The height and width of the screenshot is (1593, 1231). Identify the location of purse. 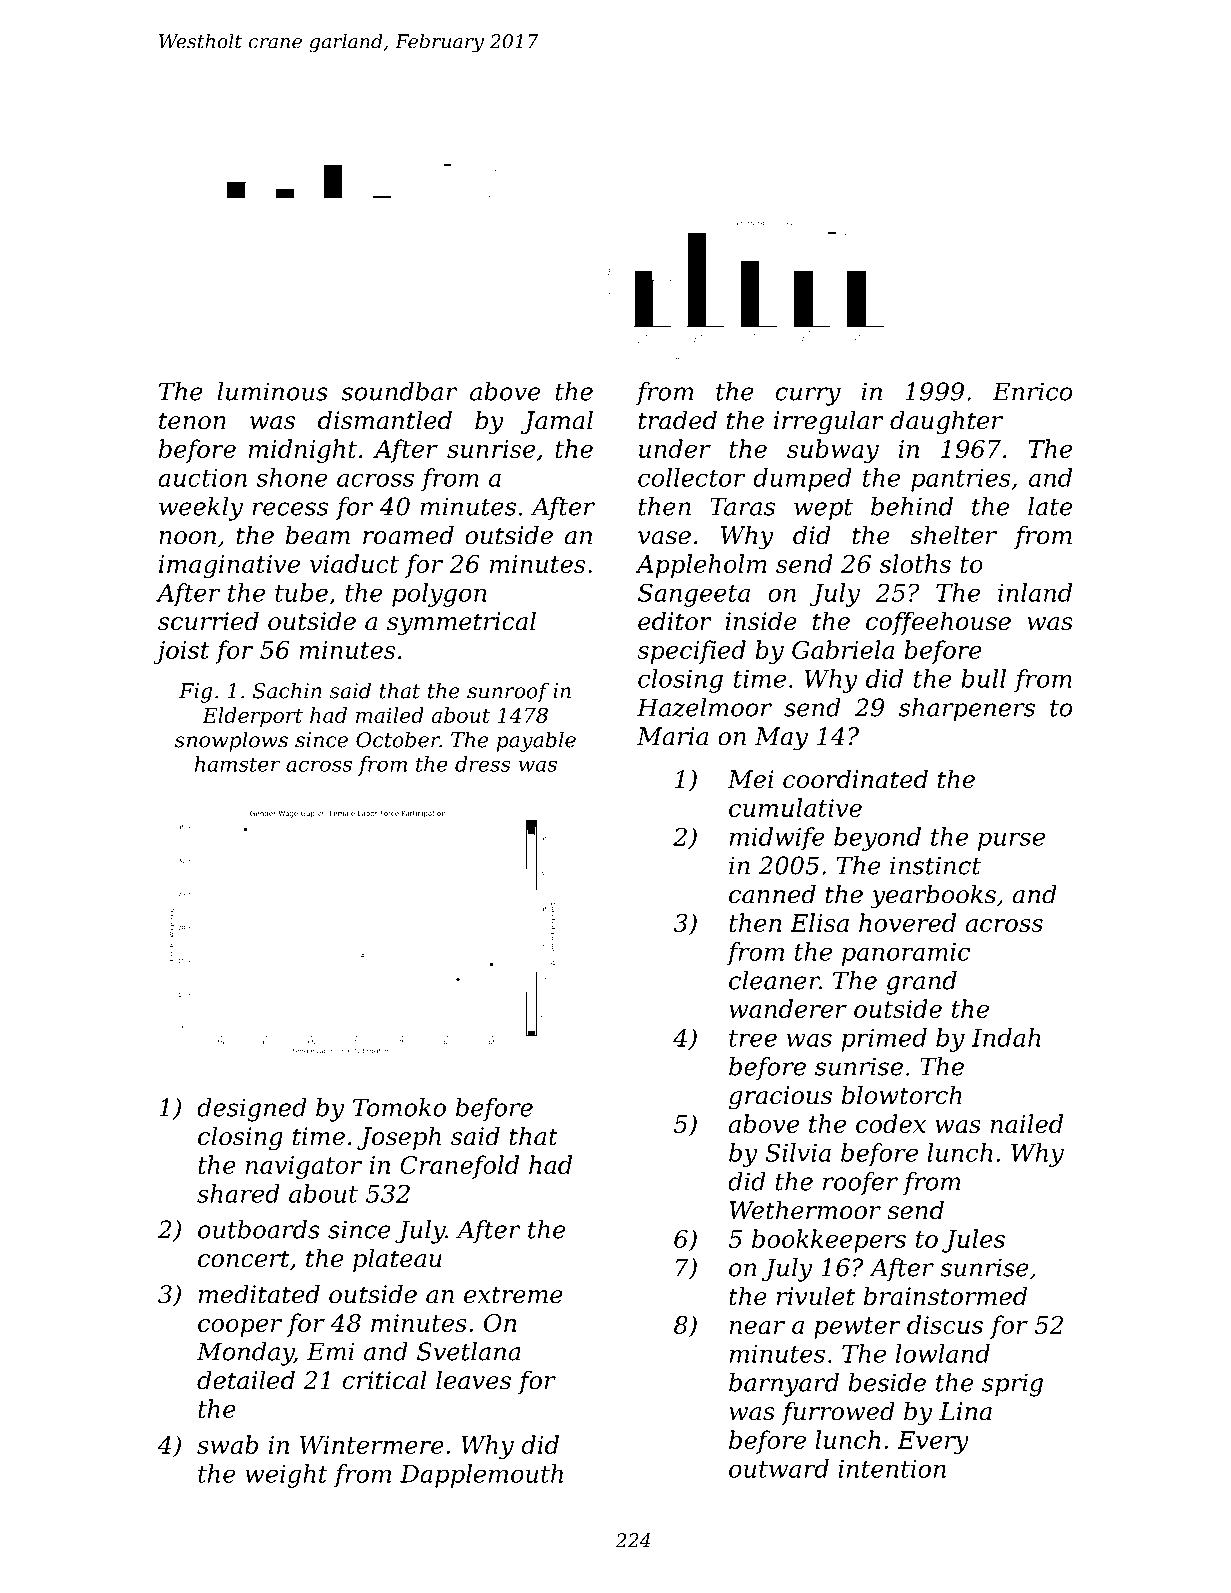
(1011, 841).
